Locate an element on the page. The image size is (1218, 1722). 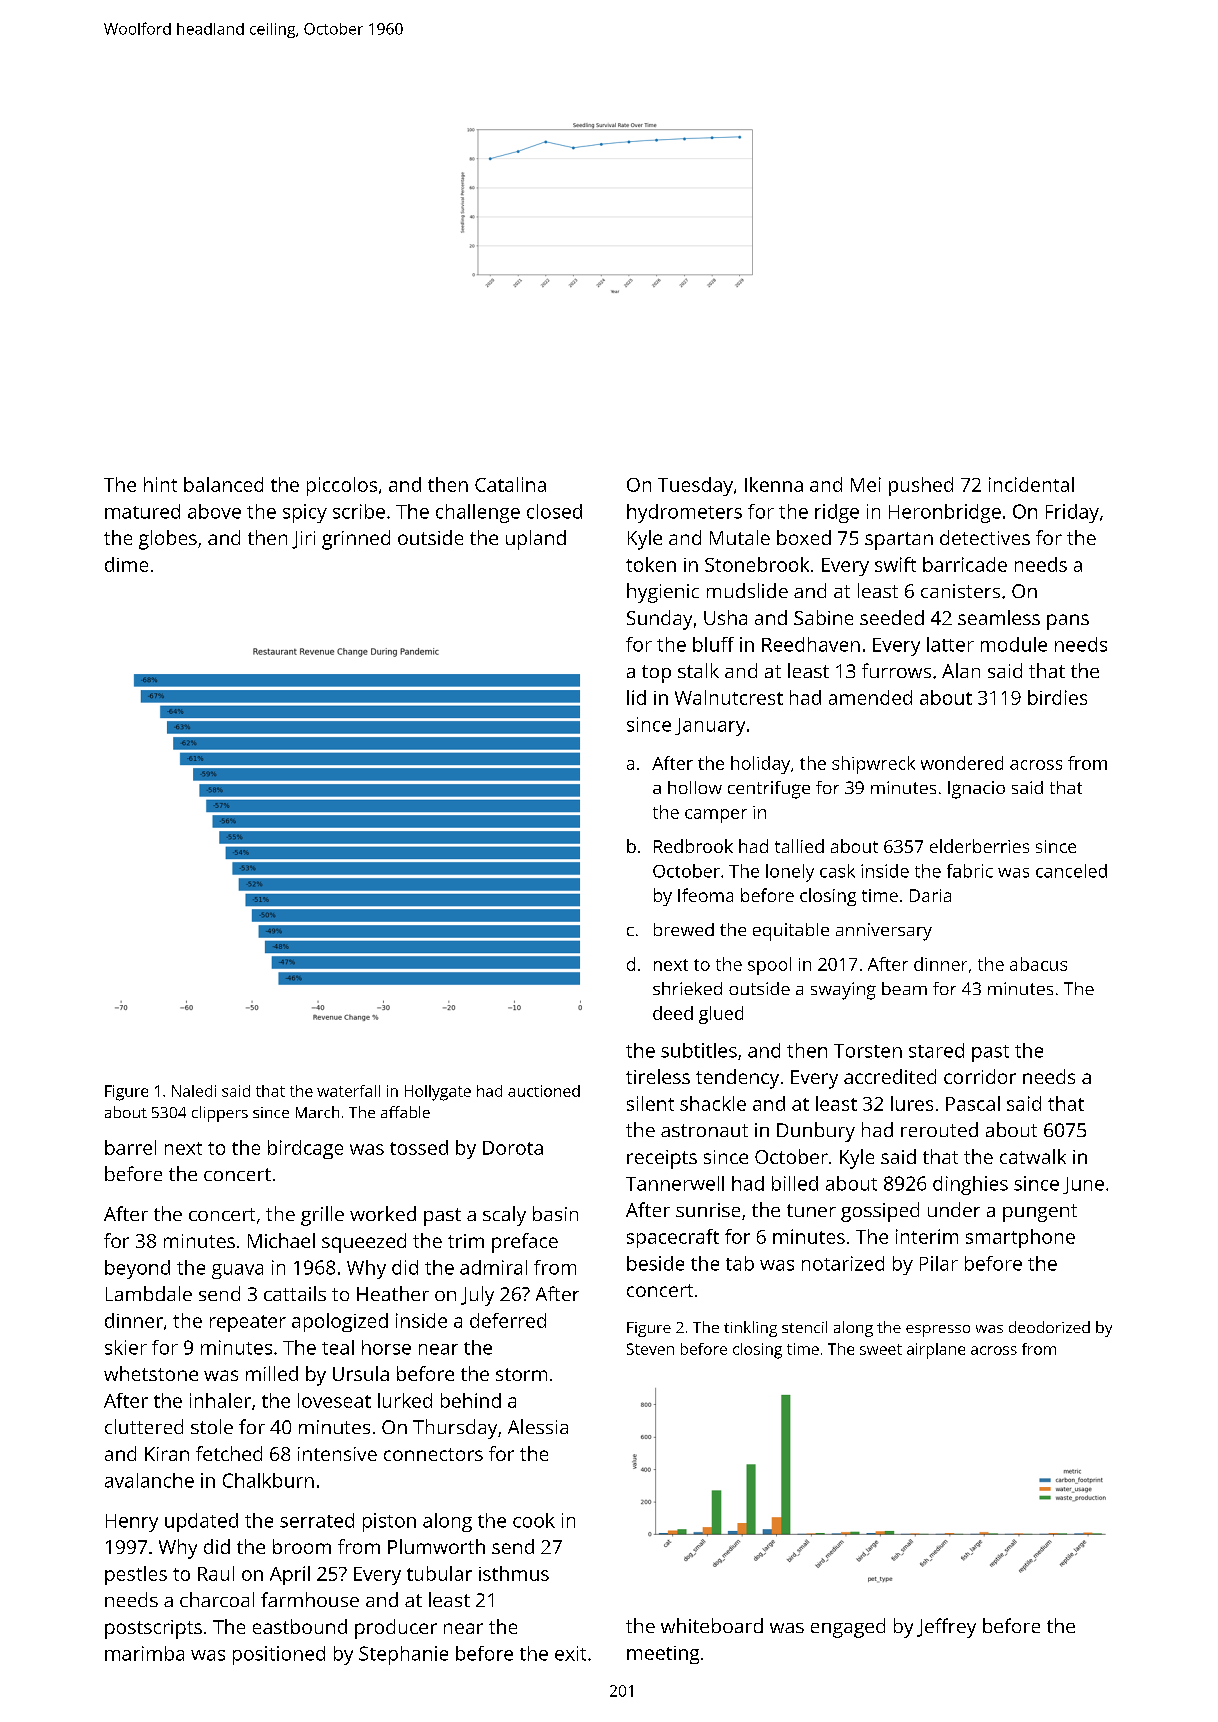
airplane is located at coordinates (936, 1351).
